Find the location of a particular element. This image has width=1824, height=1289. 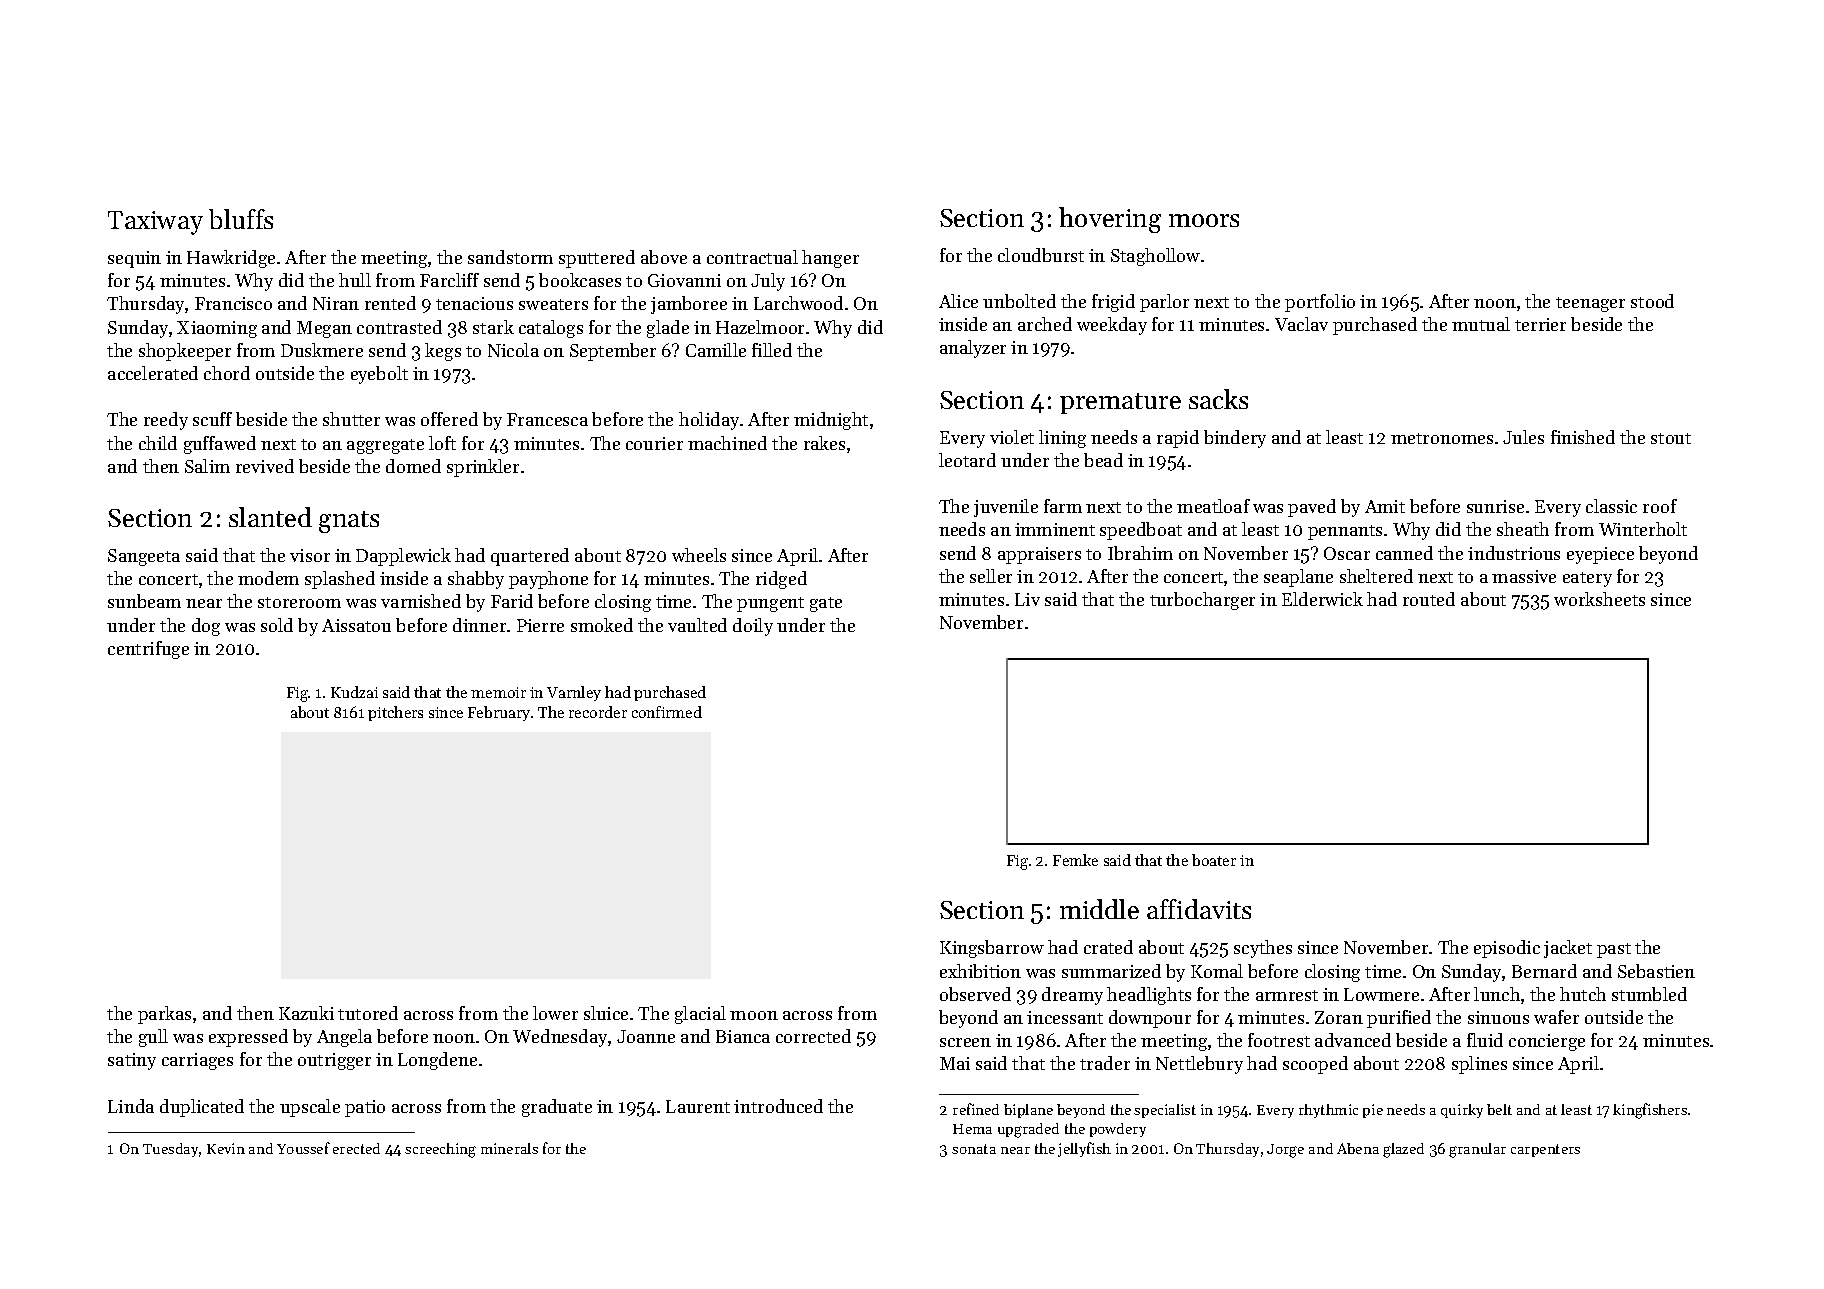

Amit is located at coordinates (1385, 506).
